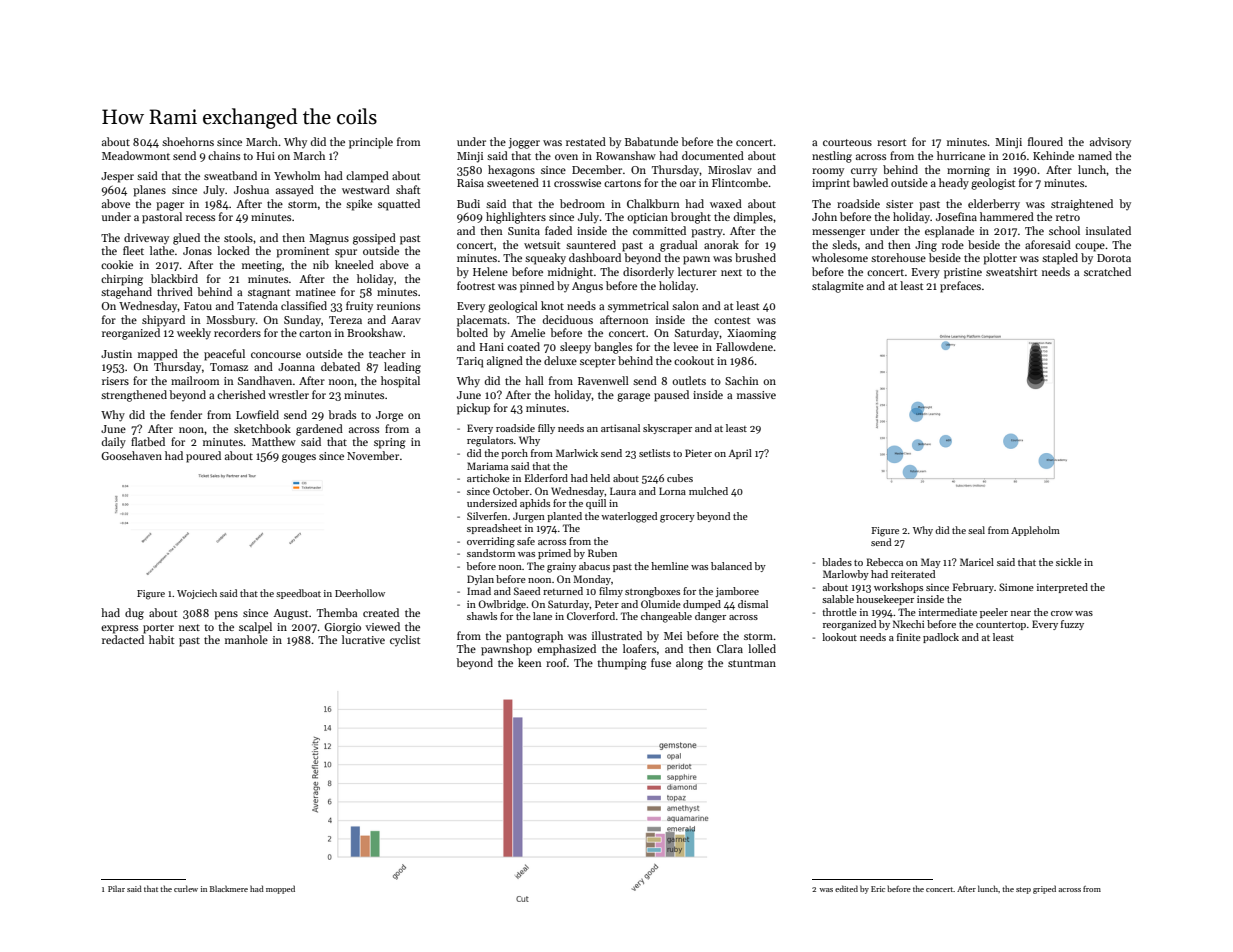 The width and height of the page is (1233, 952). Describe the element at coordinates (639, 648) in the page. I see `loafers` at that location.
